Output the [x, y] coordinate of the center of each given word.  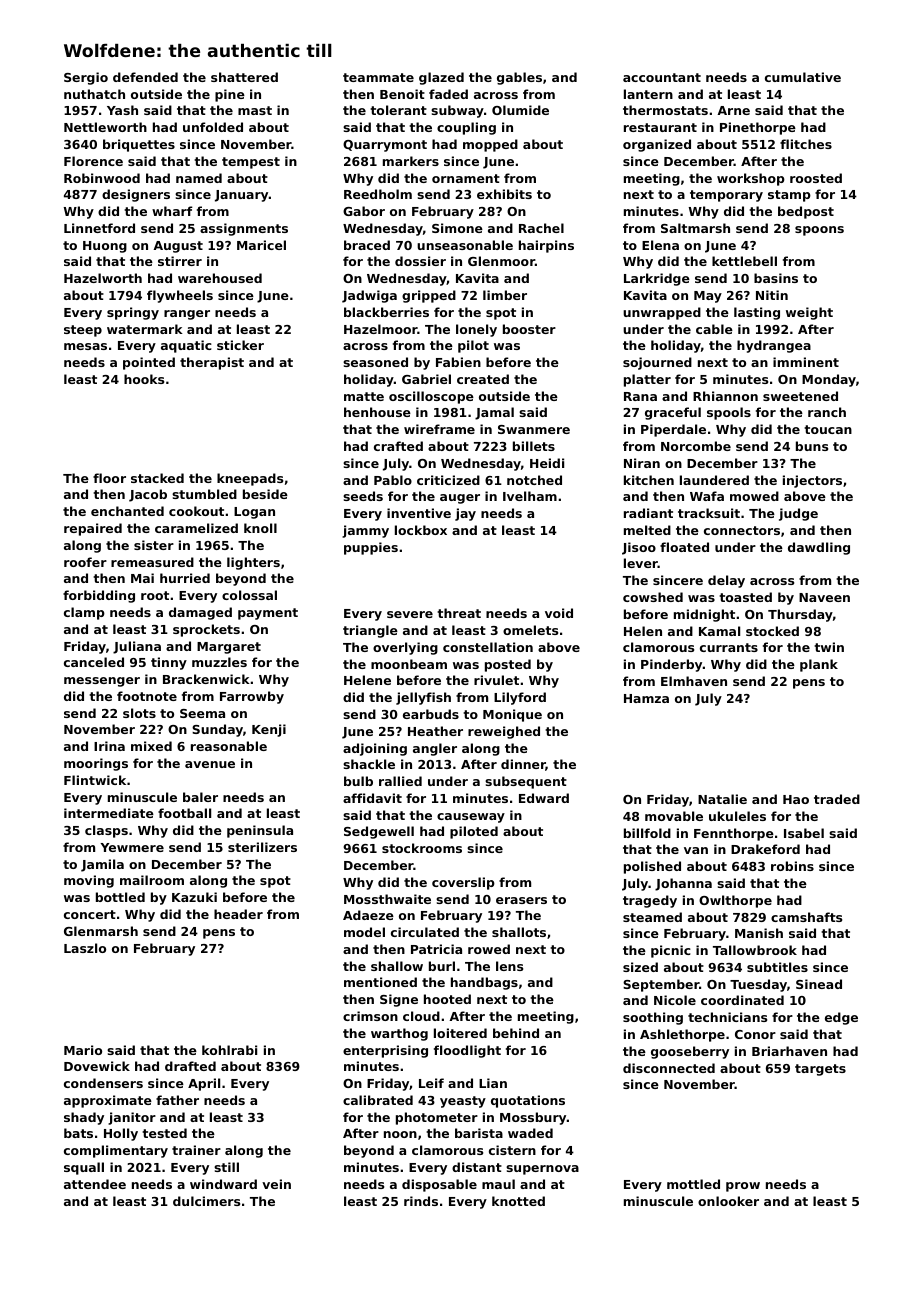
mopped [490, 145]
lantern [648, 94]
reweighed [504, 732]
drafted [190, 1066]
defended [145, 77]
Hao [796, 799]
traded [837, 799]
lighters [253, 563]
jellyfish [423, 698]
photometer [437, 1118]
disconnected [669, 1068]
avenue [210, 764]
